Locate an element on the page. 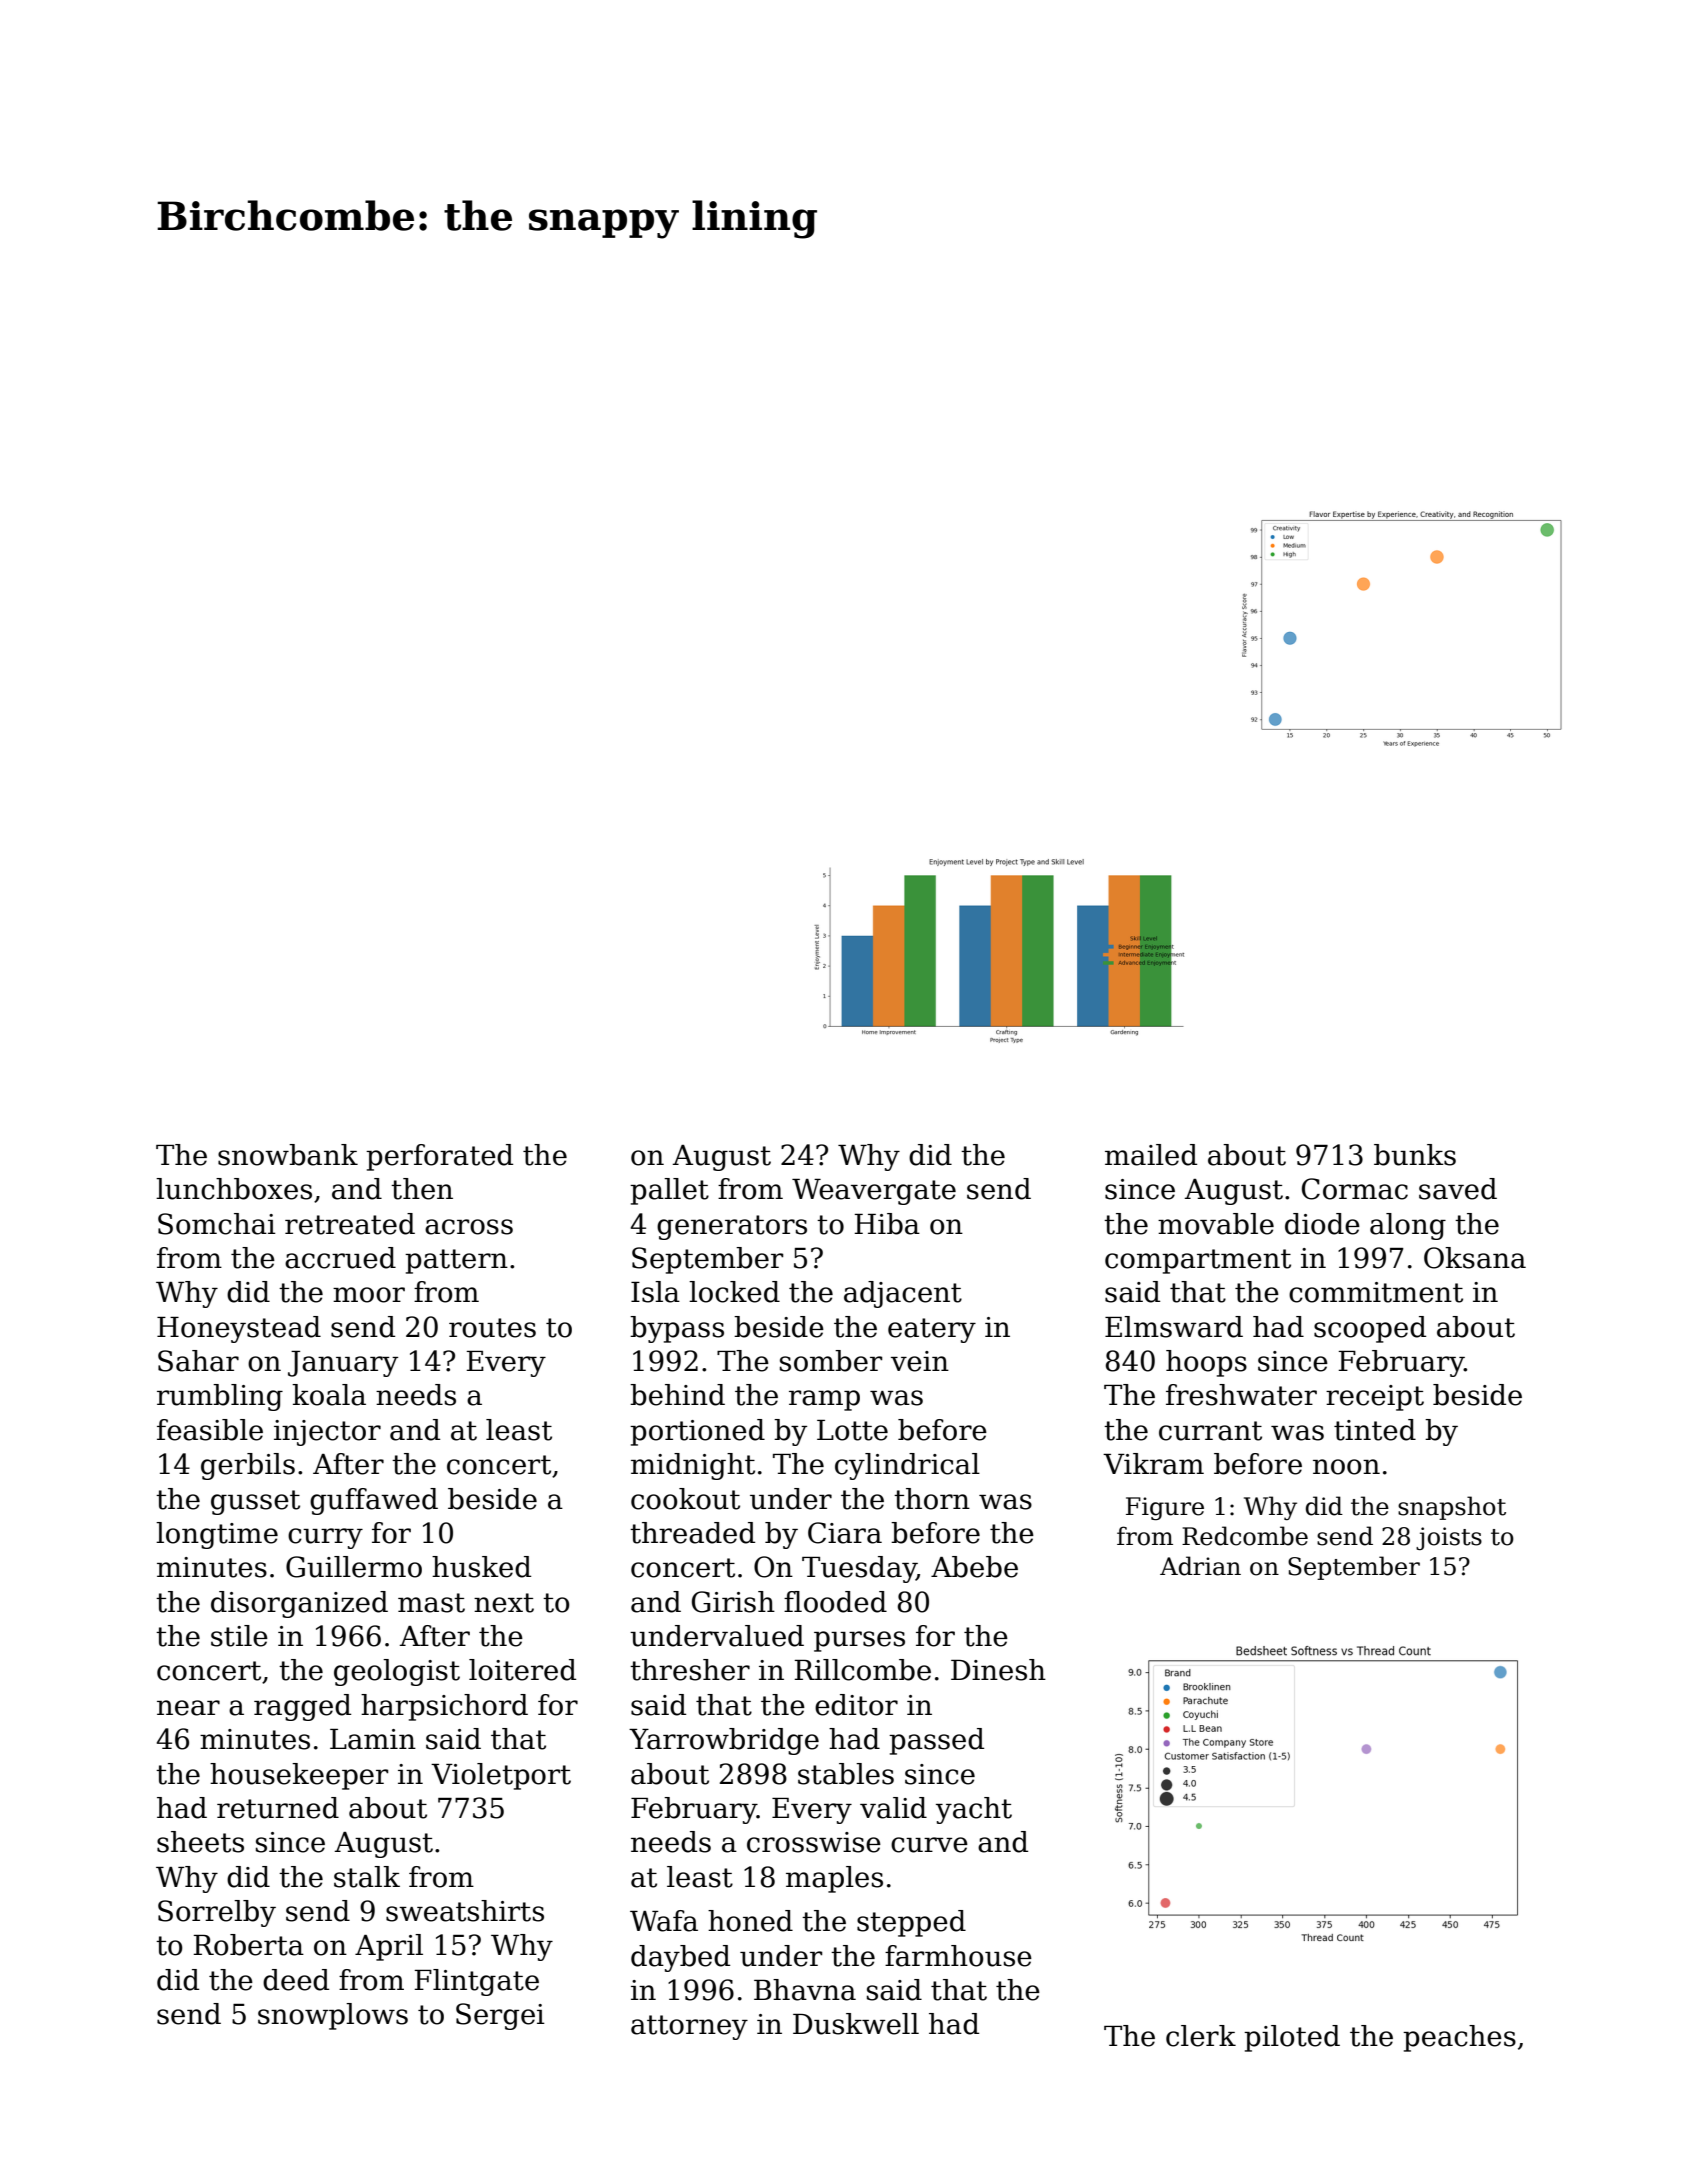 Image resolution: width=1683 pixels, height=2178 pixels. scooped is located at coordinates (1370, 1329).
